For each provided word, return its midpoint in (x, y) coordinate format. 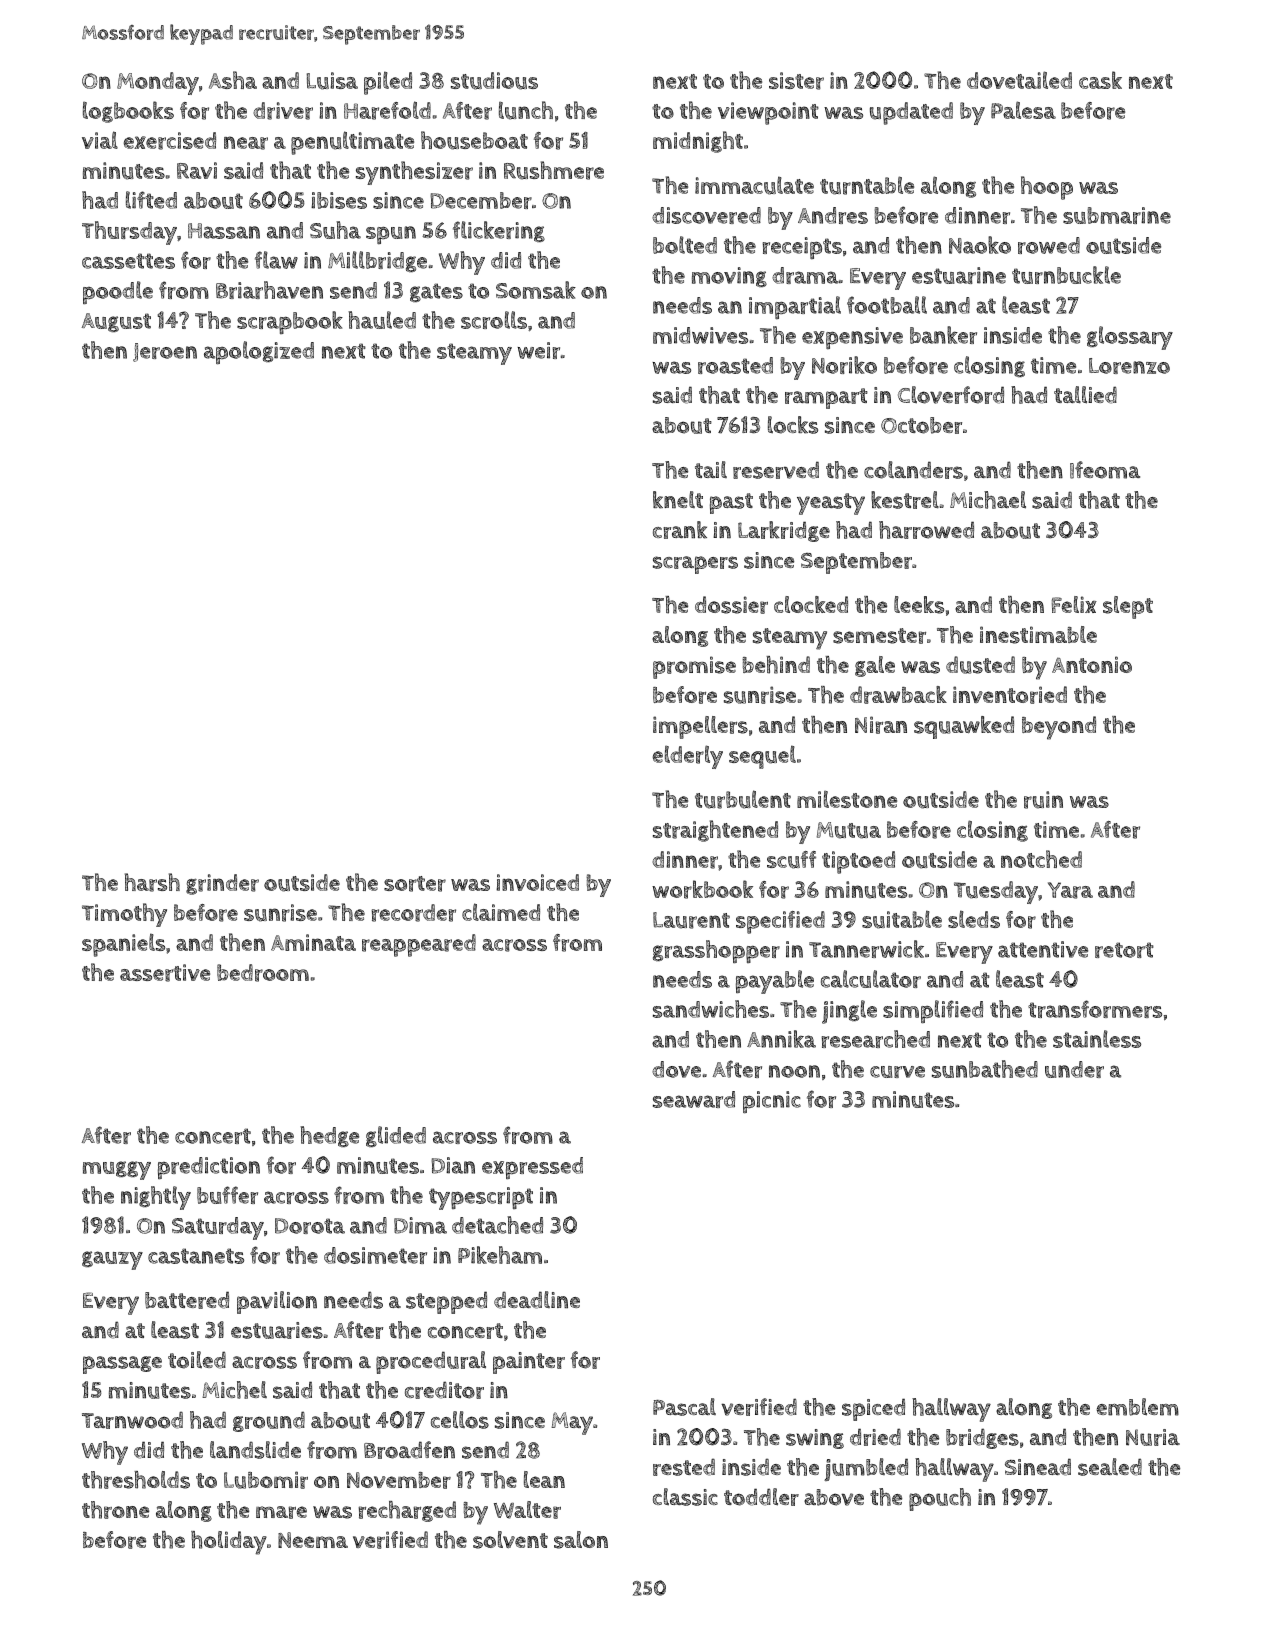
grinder (222, 884)
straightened (715, 831)
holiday (229, 1543)
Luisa (332, 81)
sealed (1110, 1467)
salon (581, 1540)
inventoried (1010, 695)
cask (1100, 80)
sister (796, 81)
